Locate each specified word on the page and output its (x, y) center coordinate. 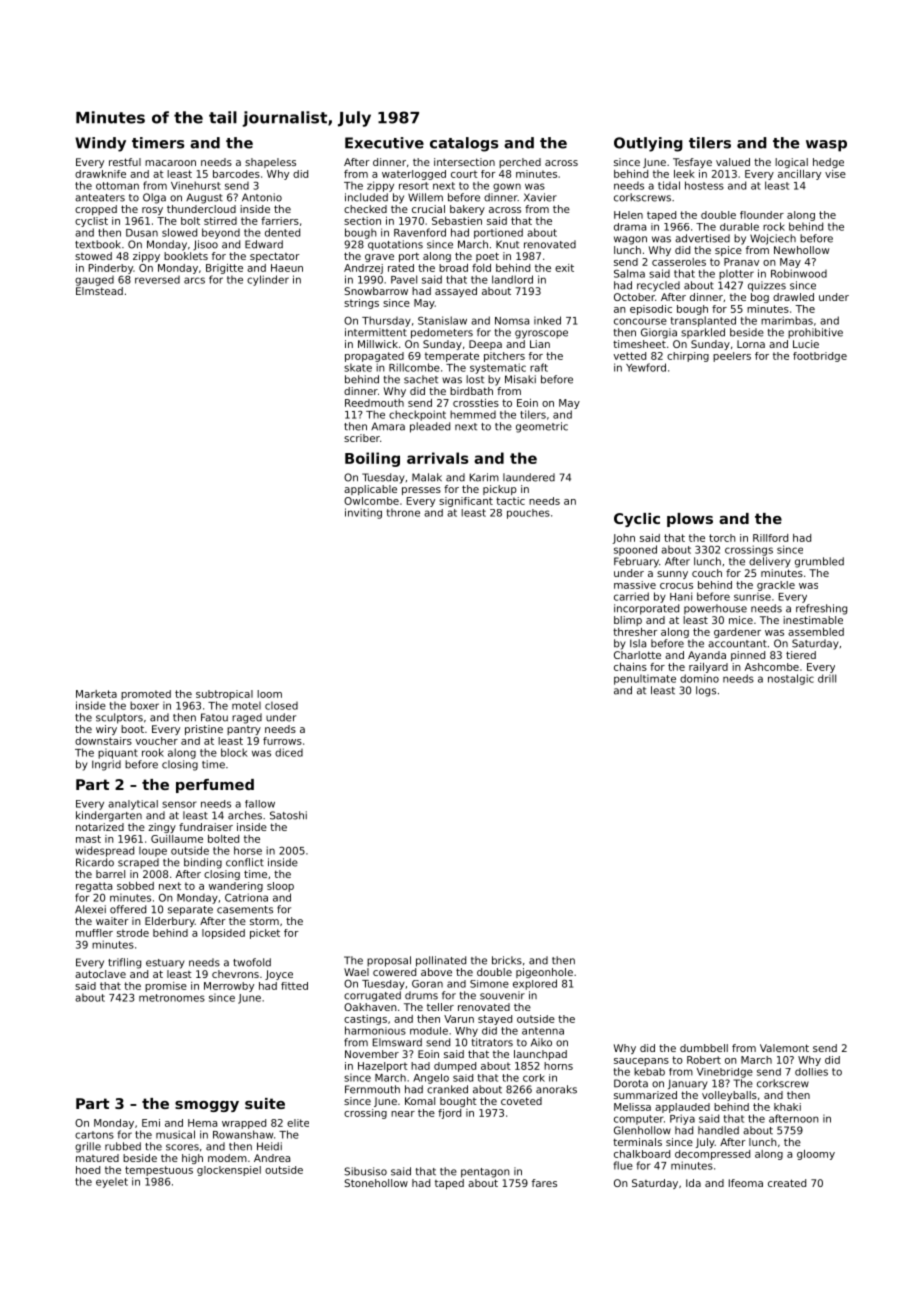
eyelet (112, 1183)
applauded (682, 1108)
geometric (542, 427)
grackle (776, 586)
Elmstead (99, 291)
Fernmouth (372, 1089)
